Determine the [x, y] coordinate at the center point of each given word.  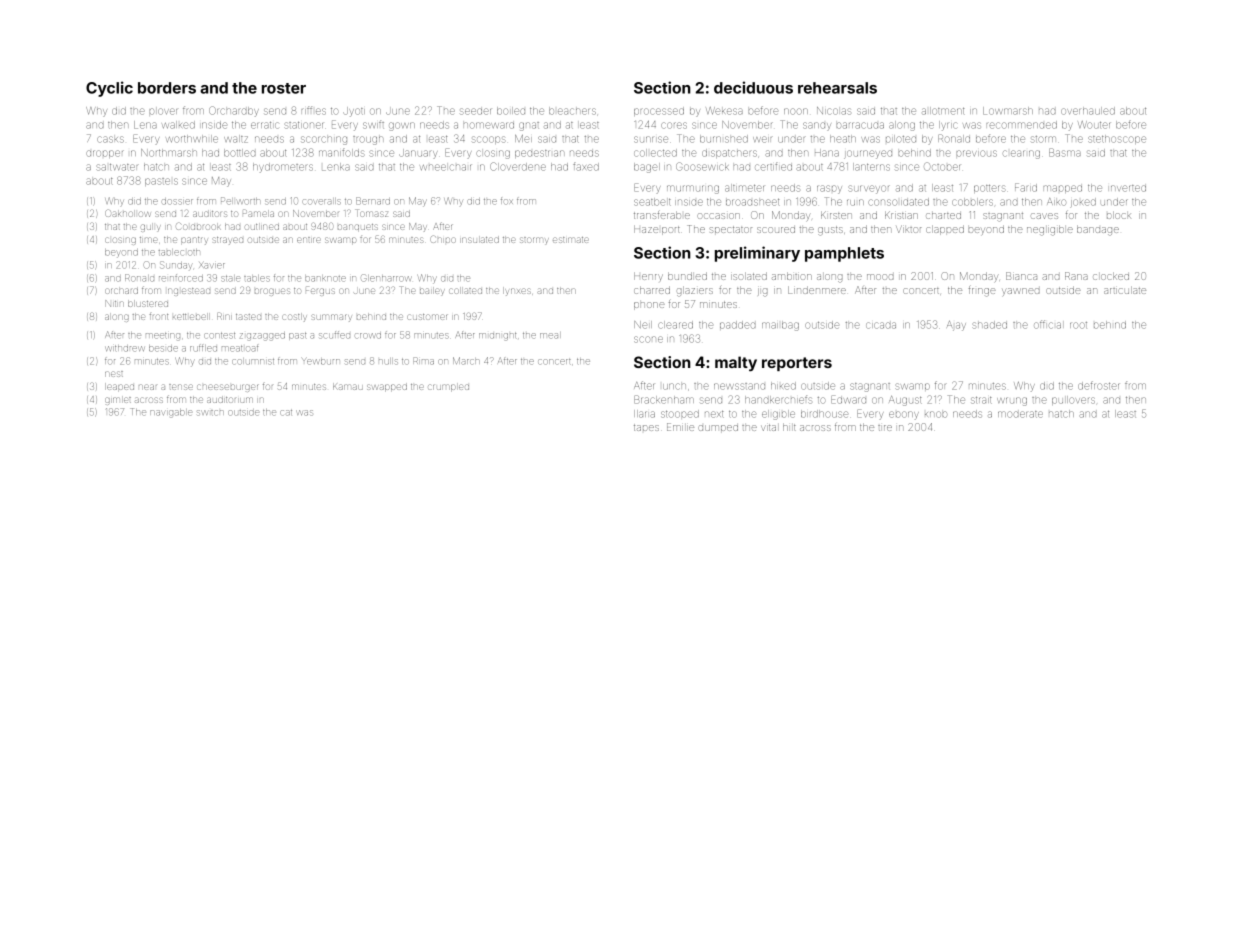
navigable [171, 413]
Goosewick [702, 166]
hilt [789, 427]
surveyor [869, 189]
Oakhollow [128, 213]
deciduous [753, 87]
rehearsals [837, 88]
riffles [313, 110]
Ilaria [644, 414]
